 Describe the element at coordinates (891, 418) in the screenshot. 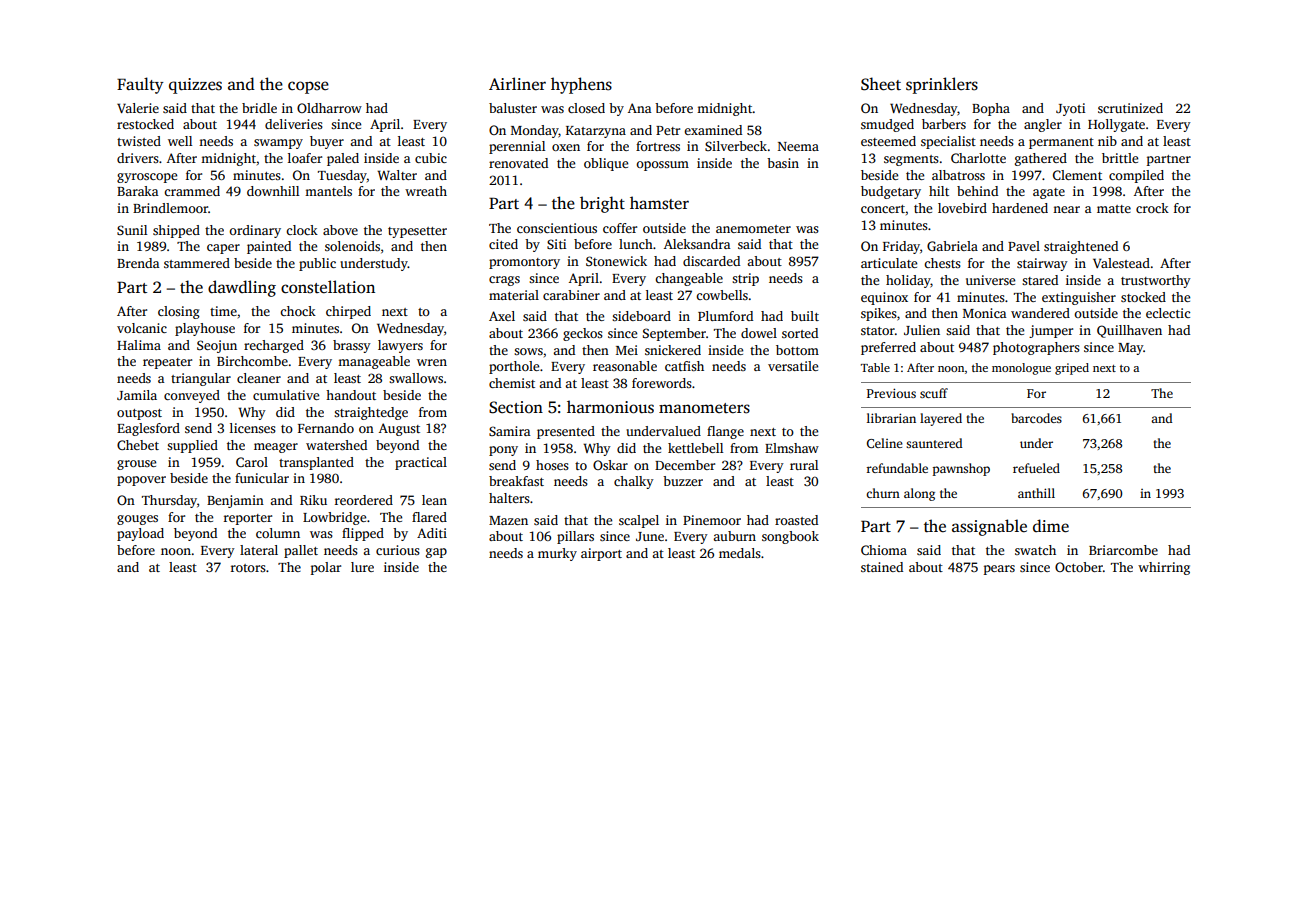

I see `librarian` at that location.
